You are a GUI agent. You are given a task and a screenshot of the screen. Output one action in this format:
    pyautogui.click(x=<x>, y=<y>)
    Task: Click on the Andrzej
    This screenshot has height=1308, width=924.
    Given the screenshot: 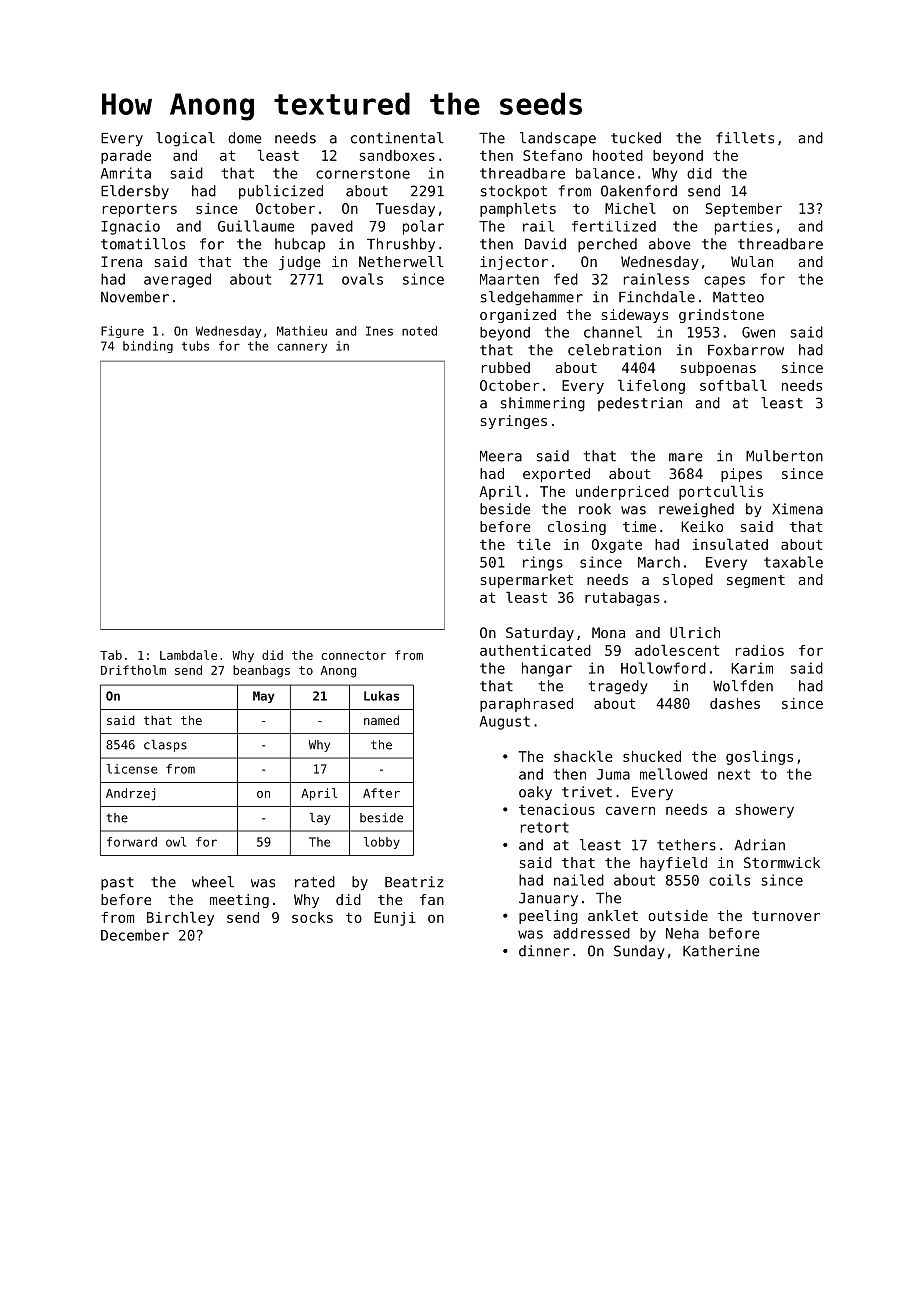 What is the action you would take?
    pyautogui.click(x=130, y=794)
